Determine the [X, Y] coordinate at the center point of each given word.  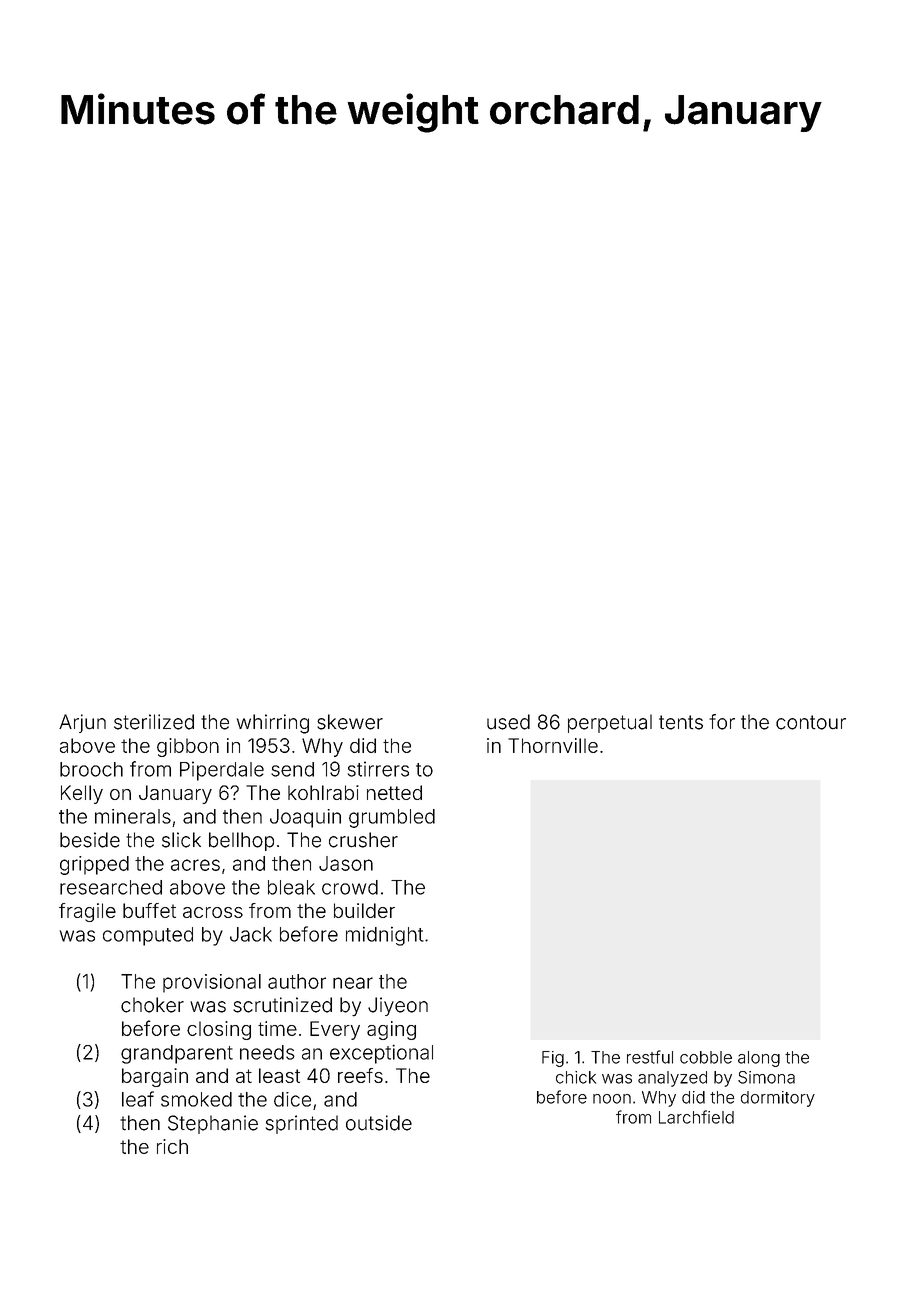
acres [195, 865]
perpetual [610, 723]
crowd [350, 887]
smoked [196, 1099]
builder [364, 910]
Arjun [82, 723]
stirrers [378, 769]
